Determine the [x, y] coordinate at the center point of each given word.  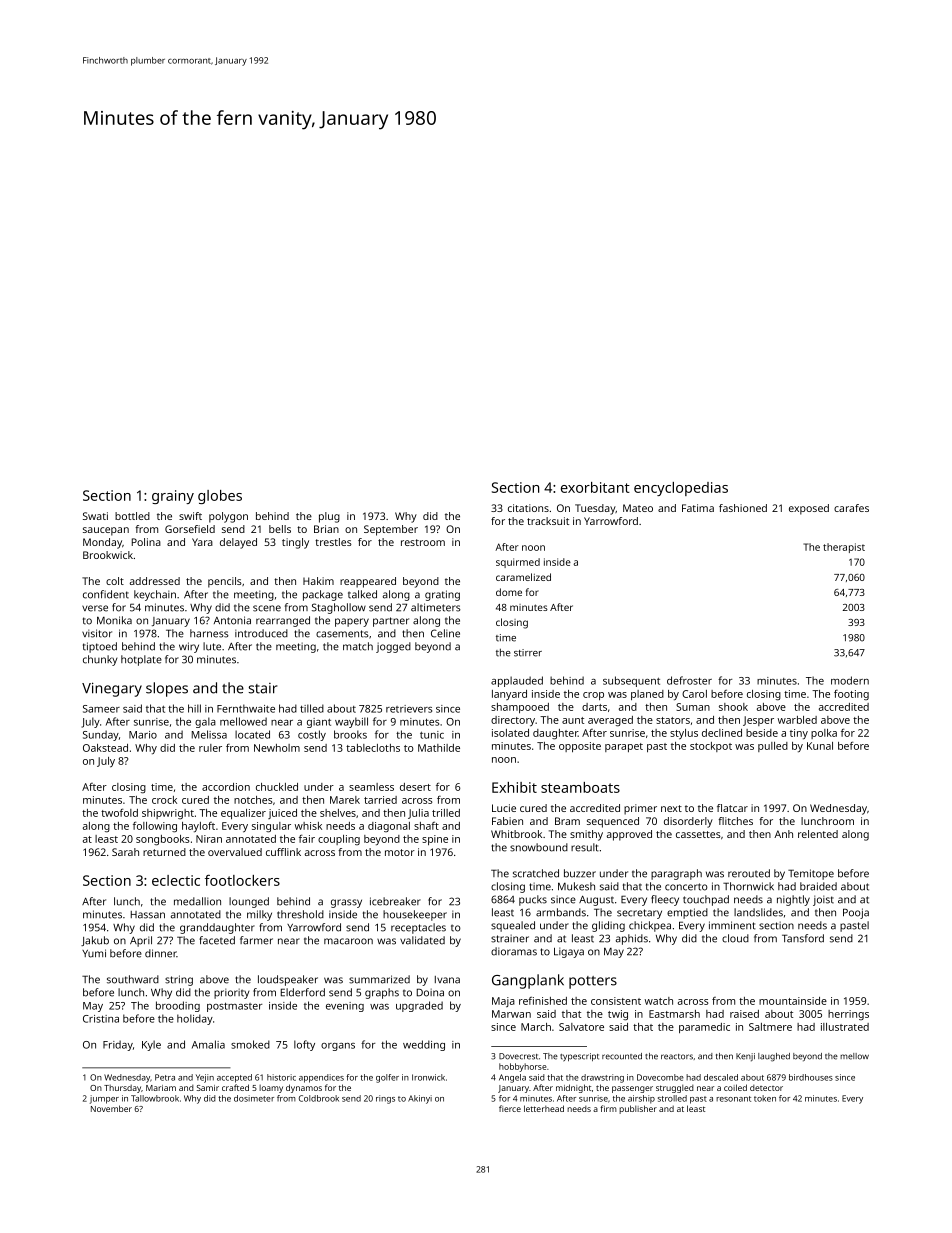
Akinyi [420, 1099]
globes [220, 497]
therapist [844, 548]
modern [850, 680]
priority [232, 993]
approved [629, 835]
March [536, 1027]
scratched [536, 873]
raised [744, 1014]
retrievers [409, 709]
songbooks [163, 840]
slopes [167, 689]
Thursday [122, 1089]
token [765, 1098]
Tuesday [595, 509]
